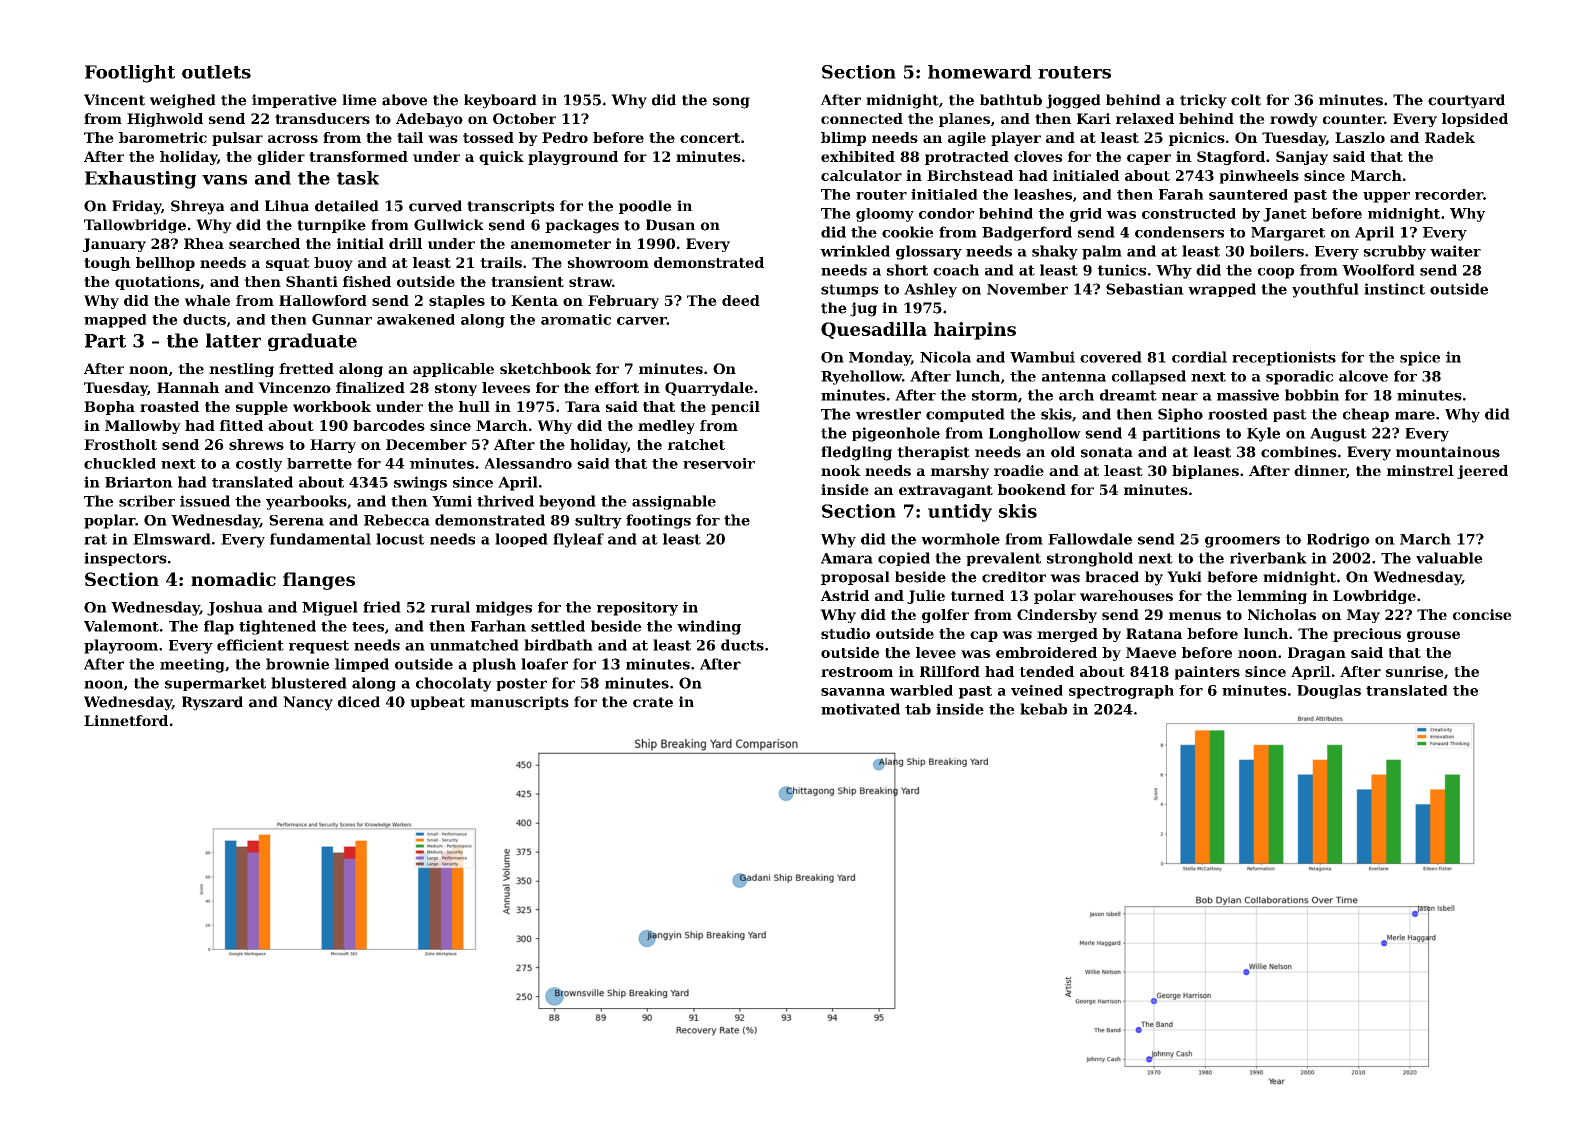 The height and width of the screenshot is (1129, 1596). What do you see at coordinates (359, 702) in the screenshot?
I see `diced` at bounding box center [359, 702].
